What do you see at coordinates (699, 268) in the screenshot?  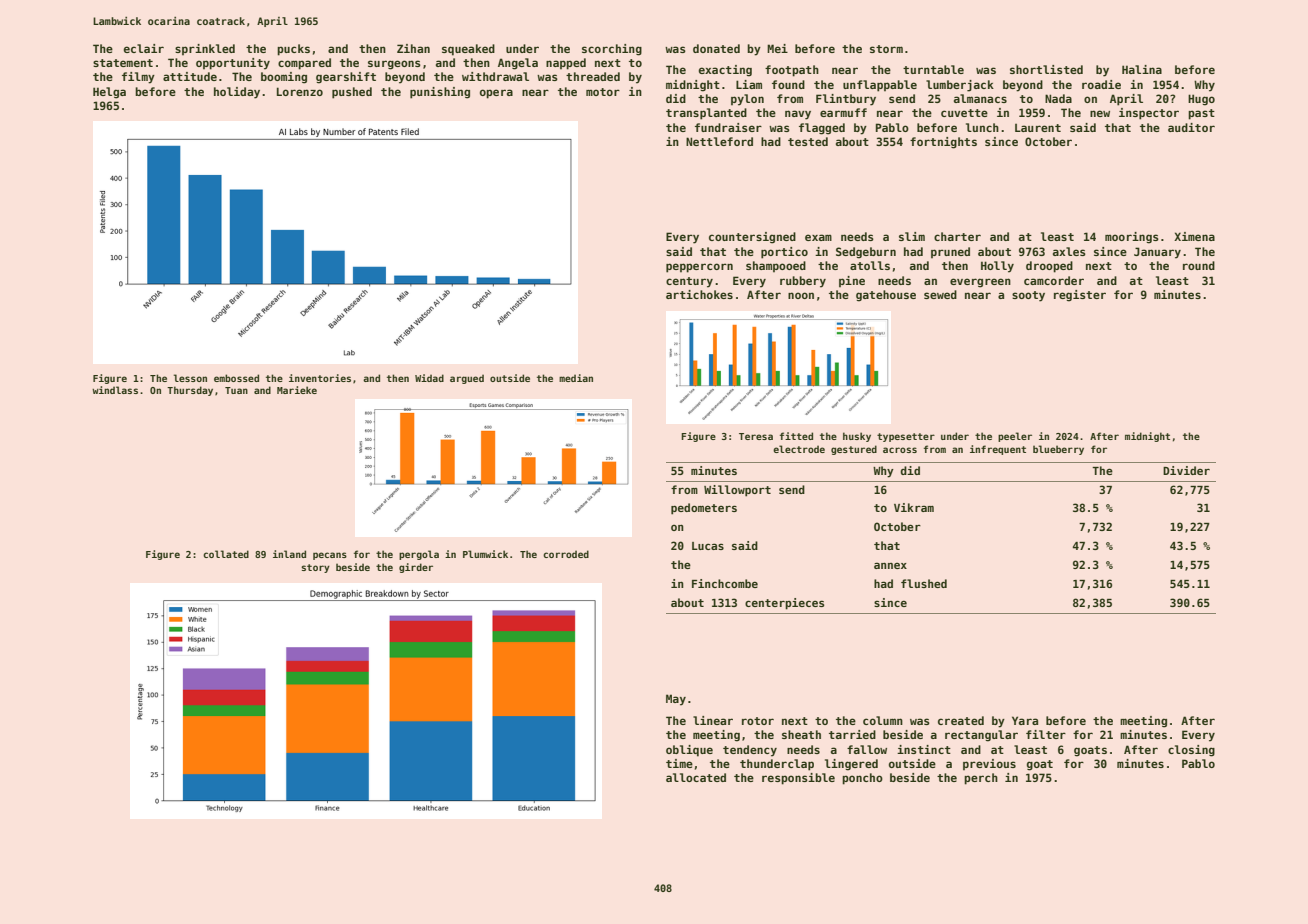 I see `peppercorn` at bounding box center [699, 268].
